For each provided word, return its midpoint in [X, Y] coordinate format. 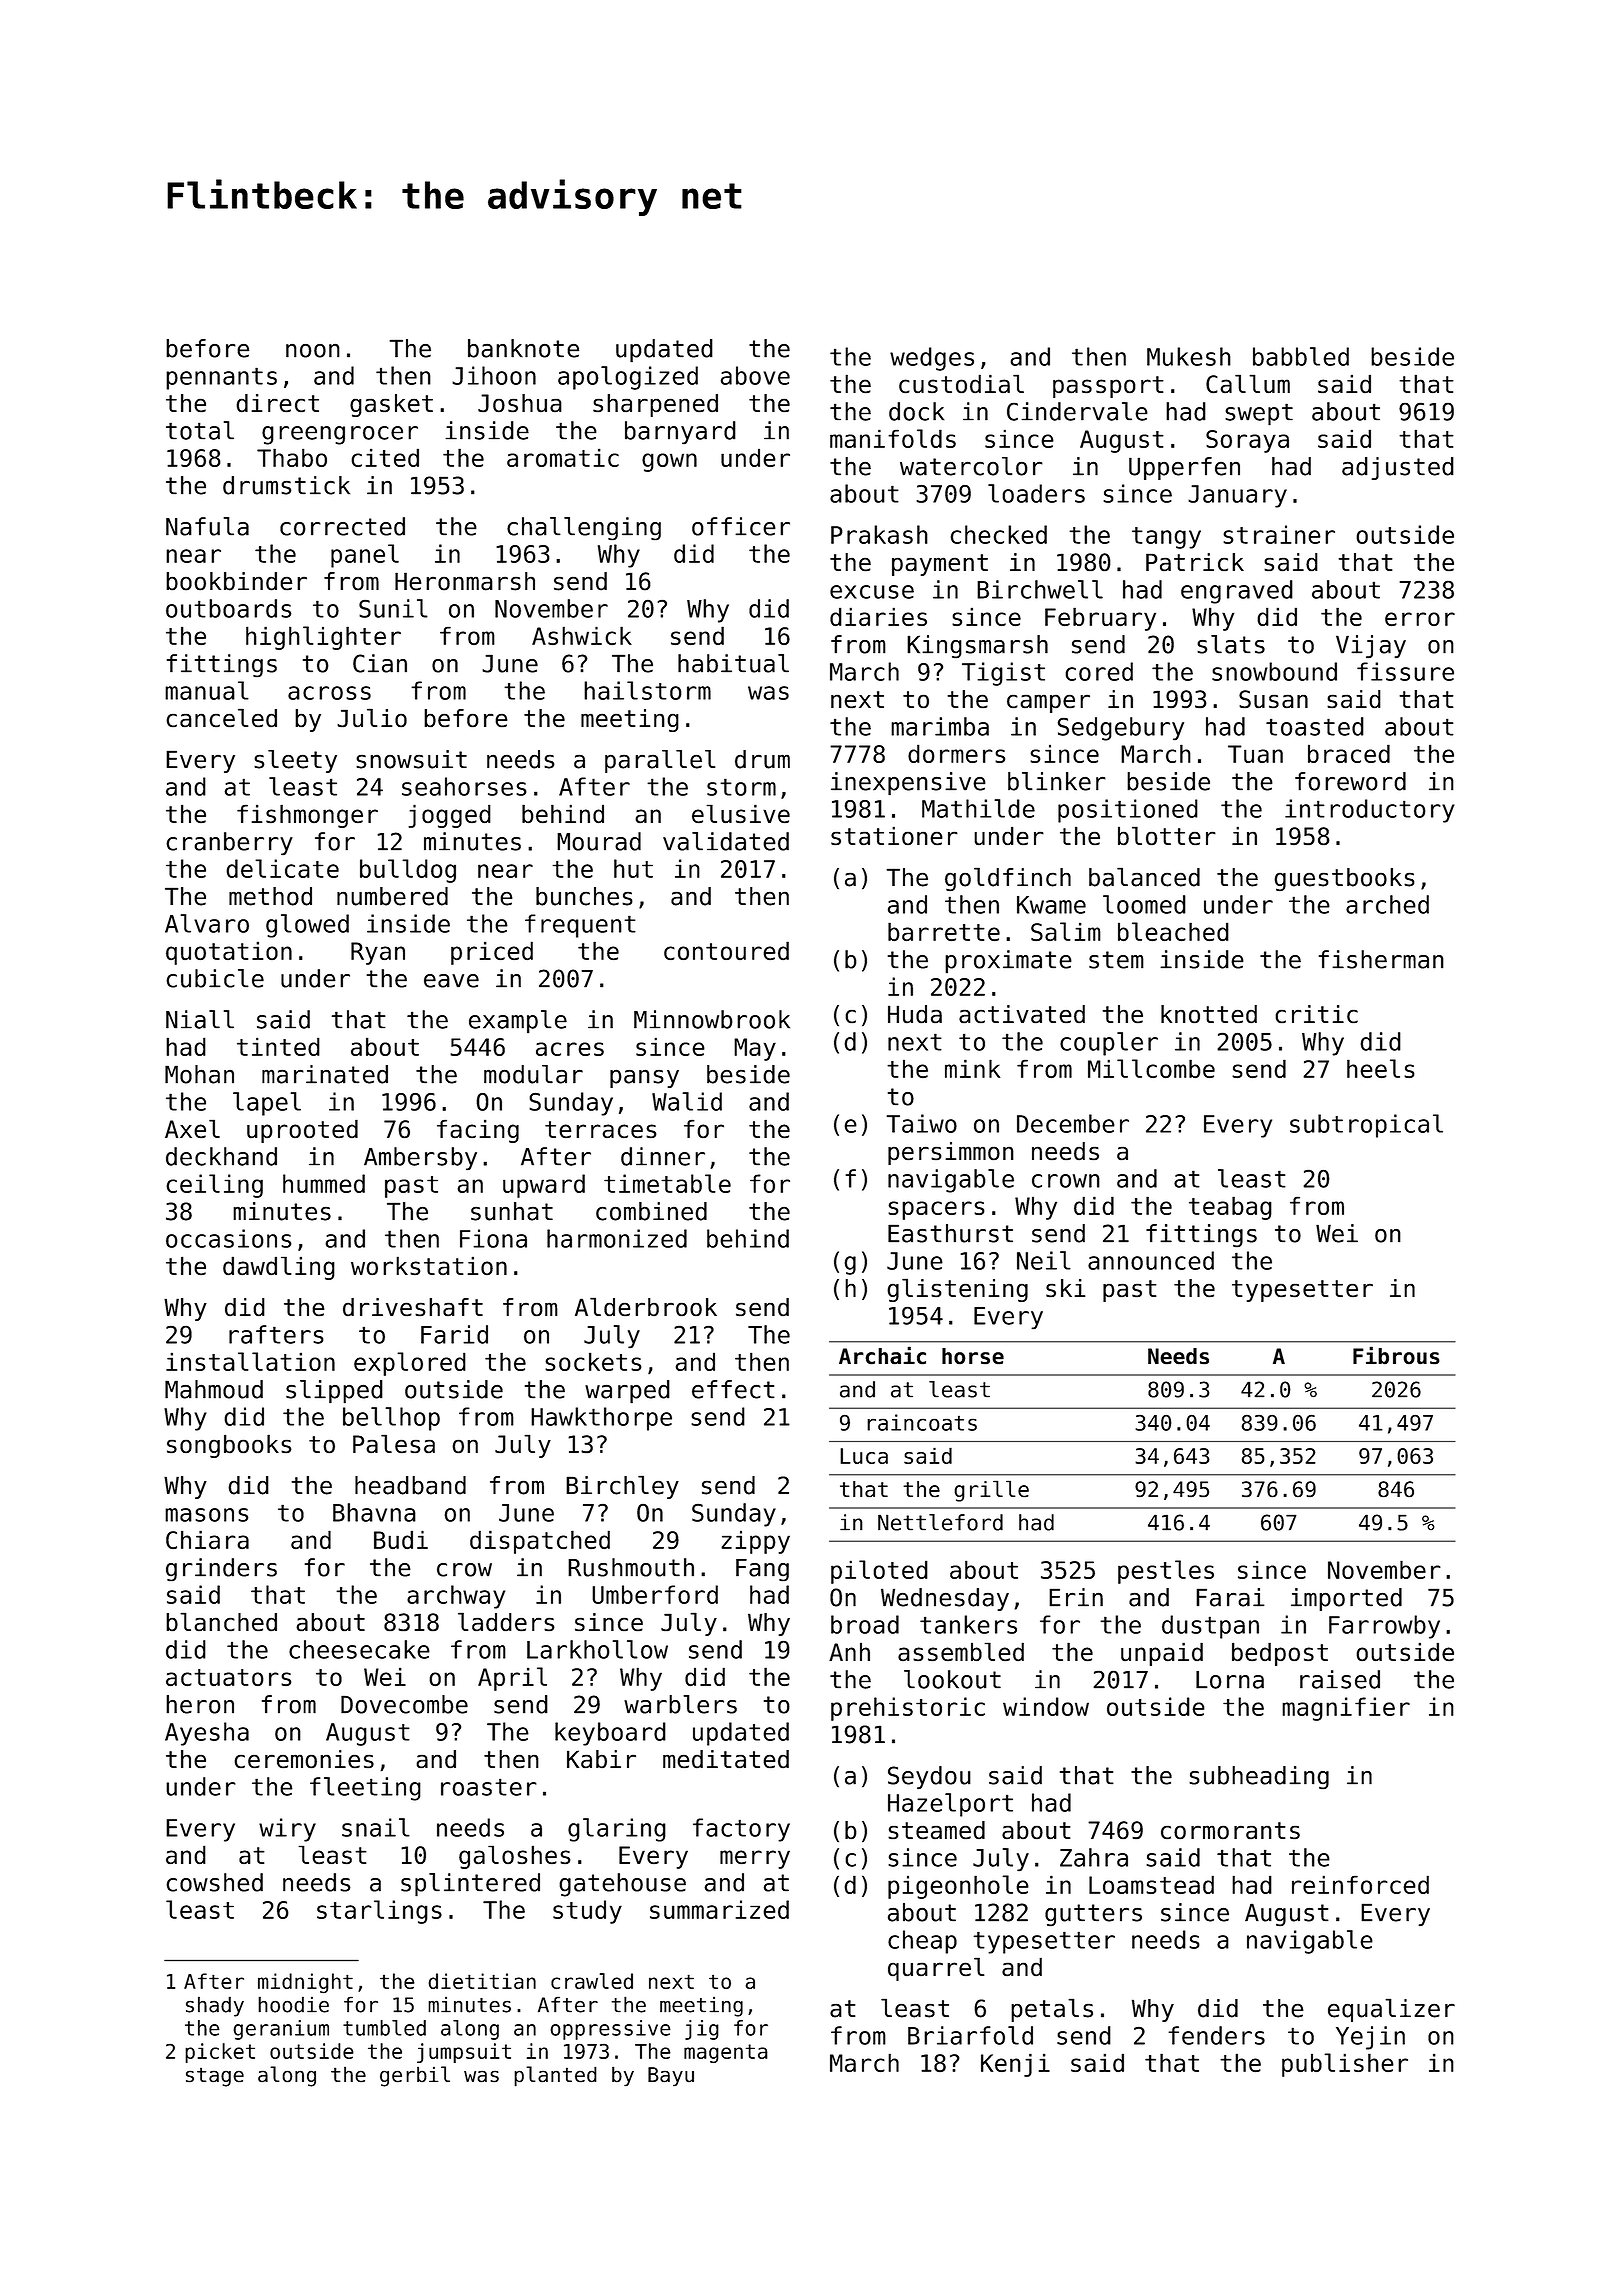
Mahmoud [214, 1389]
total [200, 430]
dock [916, 411]
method [270, 896]
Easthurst [950, 1233]
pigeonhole [958, 1887]
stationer [894, 835]
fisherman [1381, 959]
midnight [305, 1983]
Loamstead [1151, 1884]
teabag [1230, 1208]
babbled [1301, 356]
